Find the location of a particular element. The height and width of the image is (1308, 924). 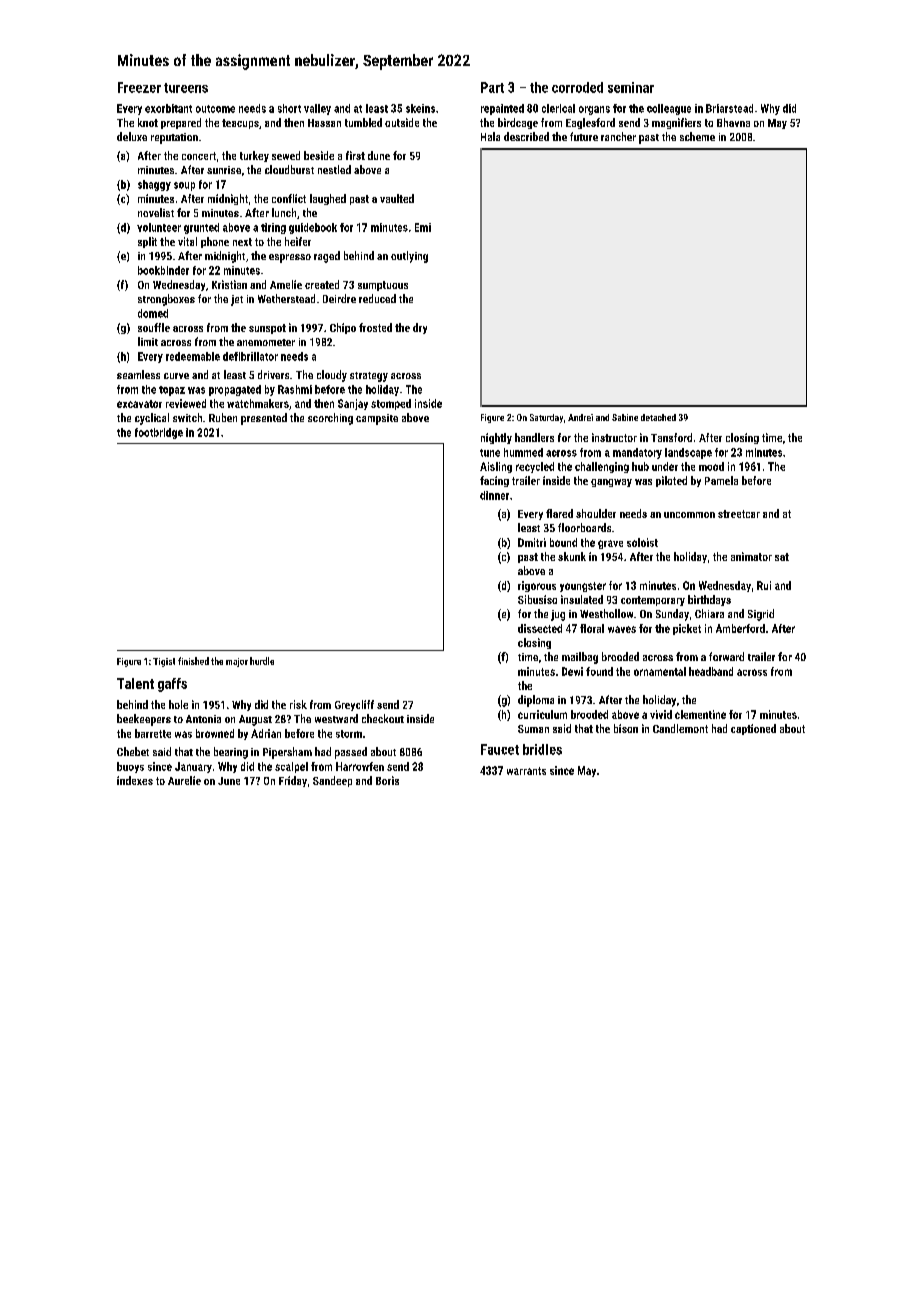

scheme is located at coordinates (697, 136).
